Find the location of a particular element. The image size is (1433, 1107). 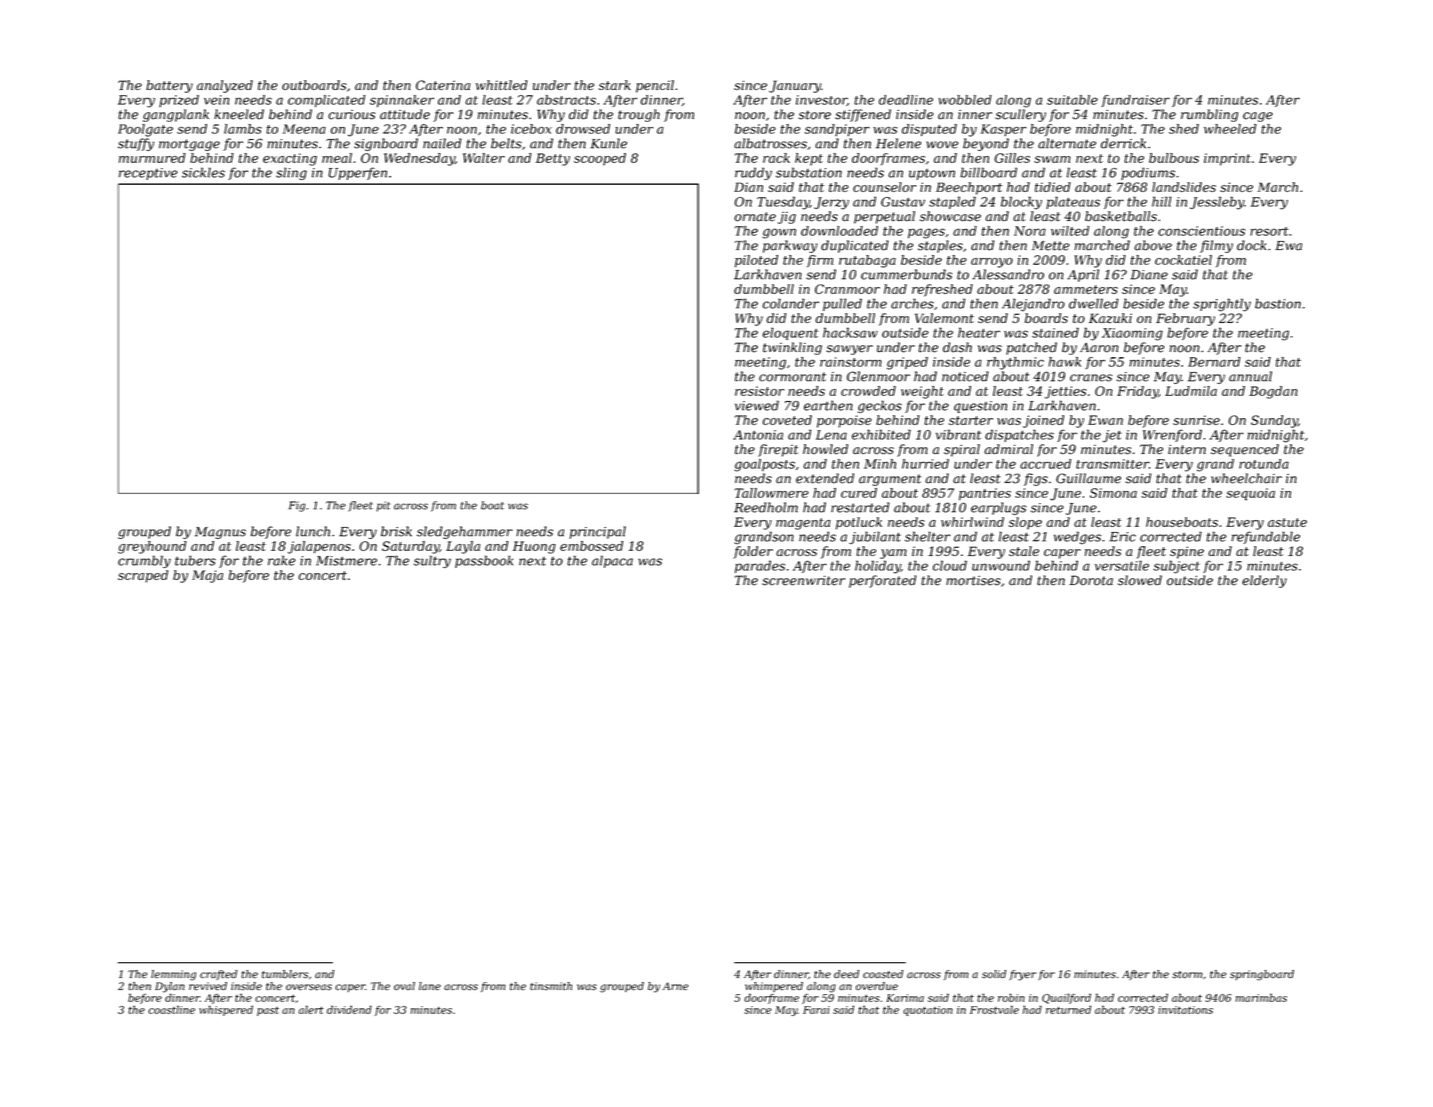

Dorota is located at coordinates (1091, 580).
